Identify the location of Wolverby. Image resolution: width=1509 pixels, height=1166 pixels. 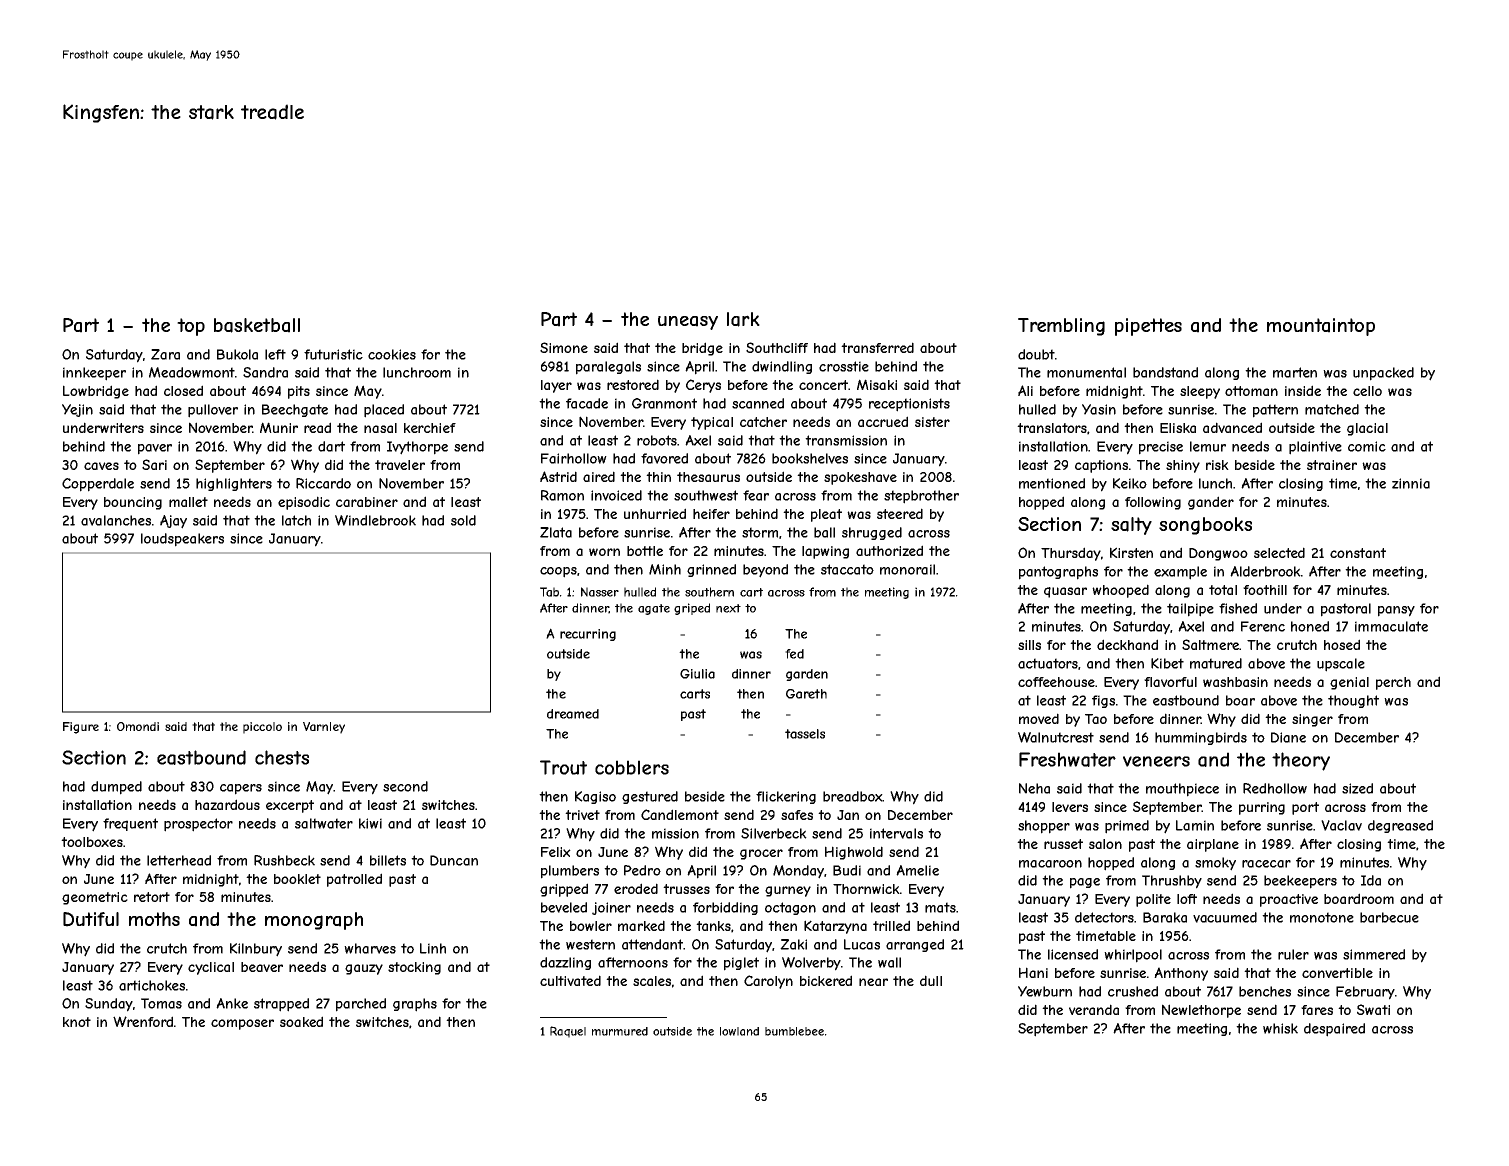
(811, 964).
